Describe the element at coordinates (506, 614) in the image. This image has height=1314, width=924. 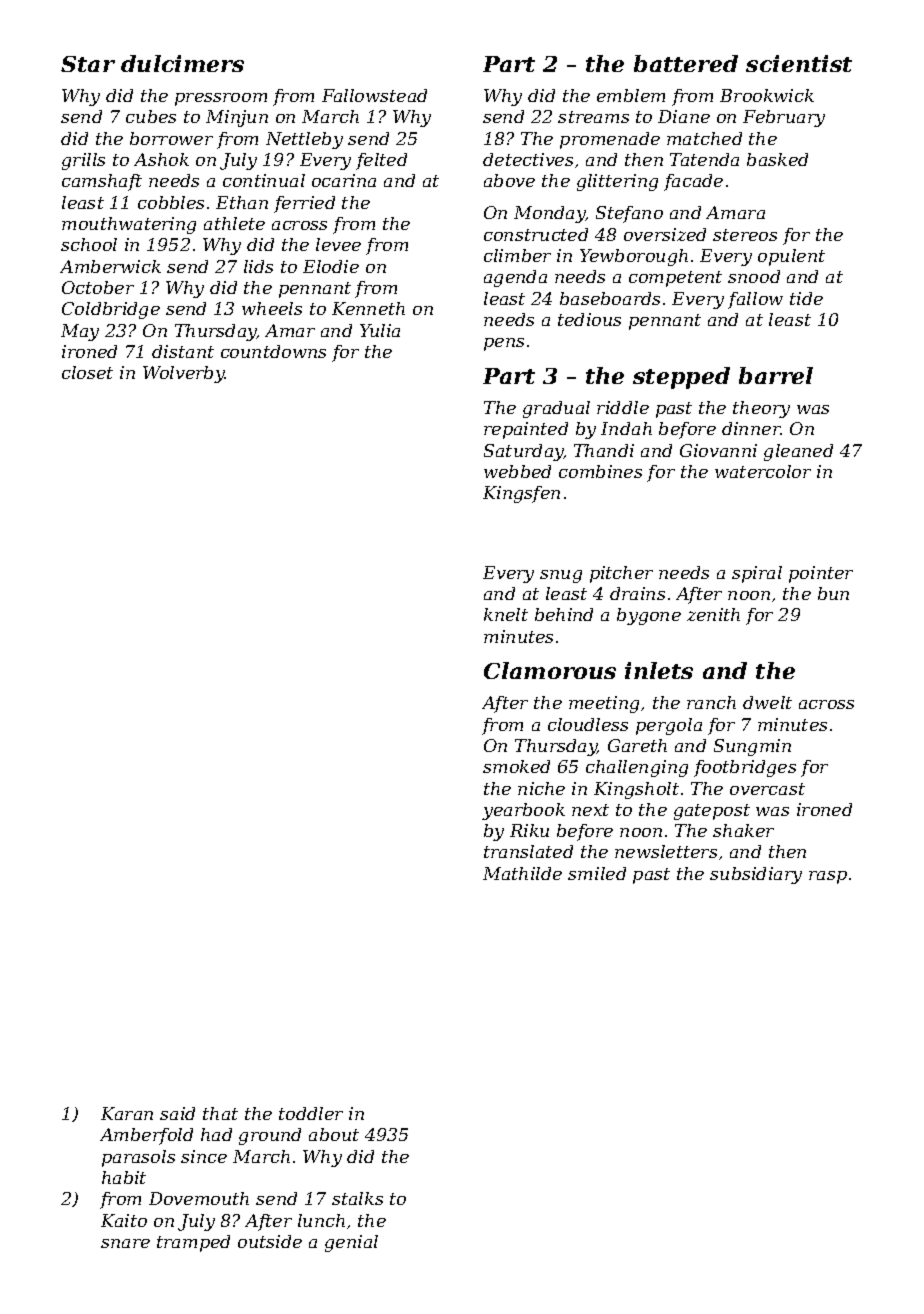
I see `knelt` at that location.
